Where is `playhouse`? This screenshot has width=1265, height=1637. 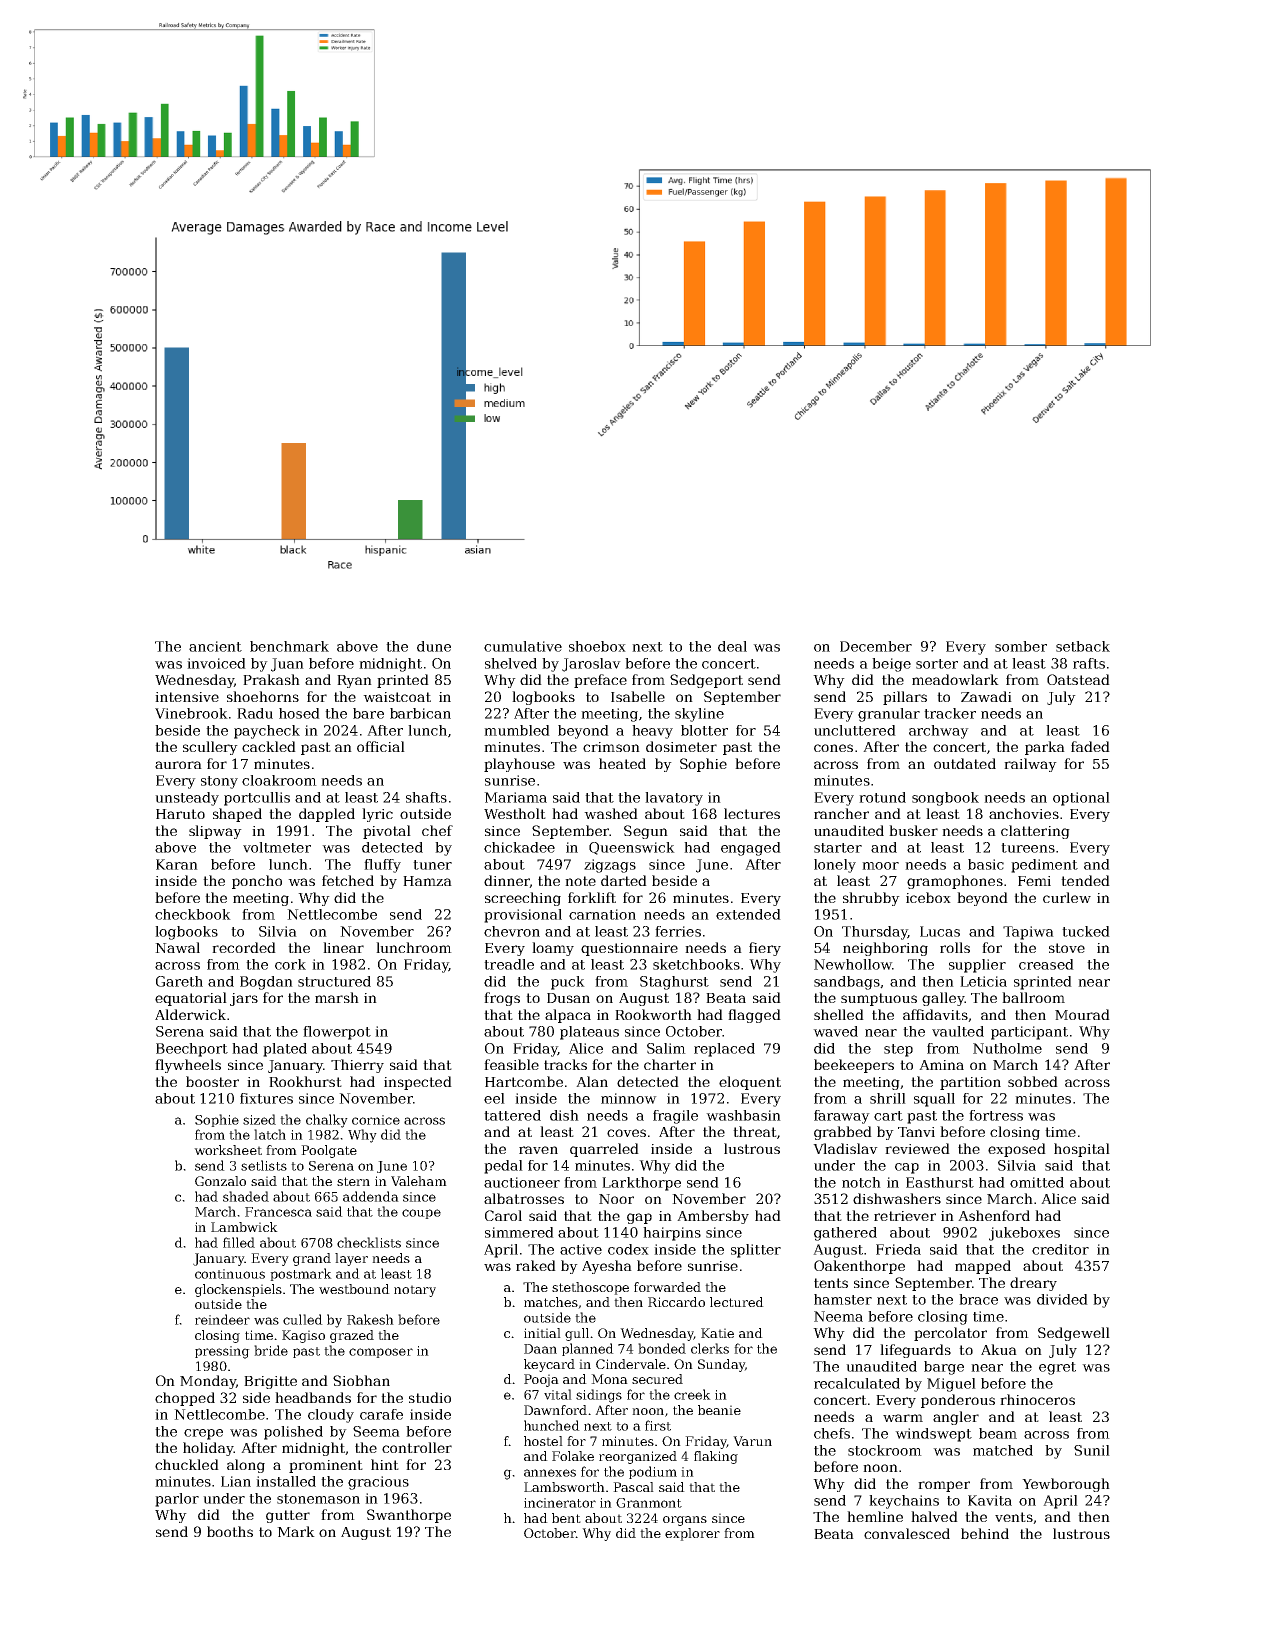
playhouse is located at coordinates (519, 765).
